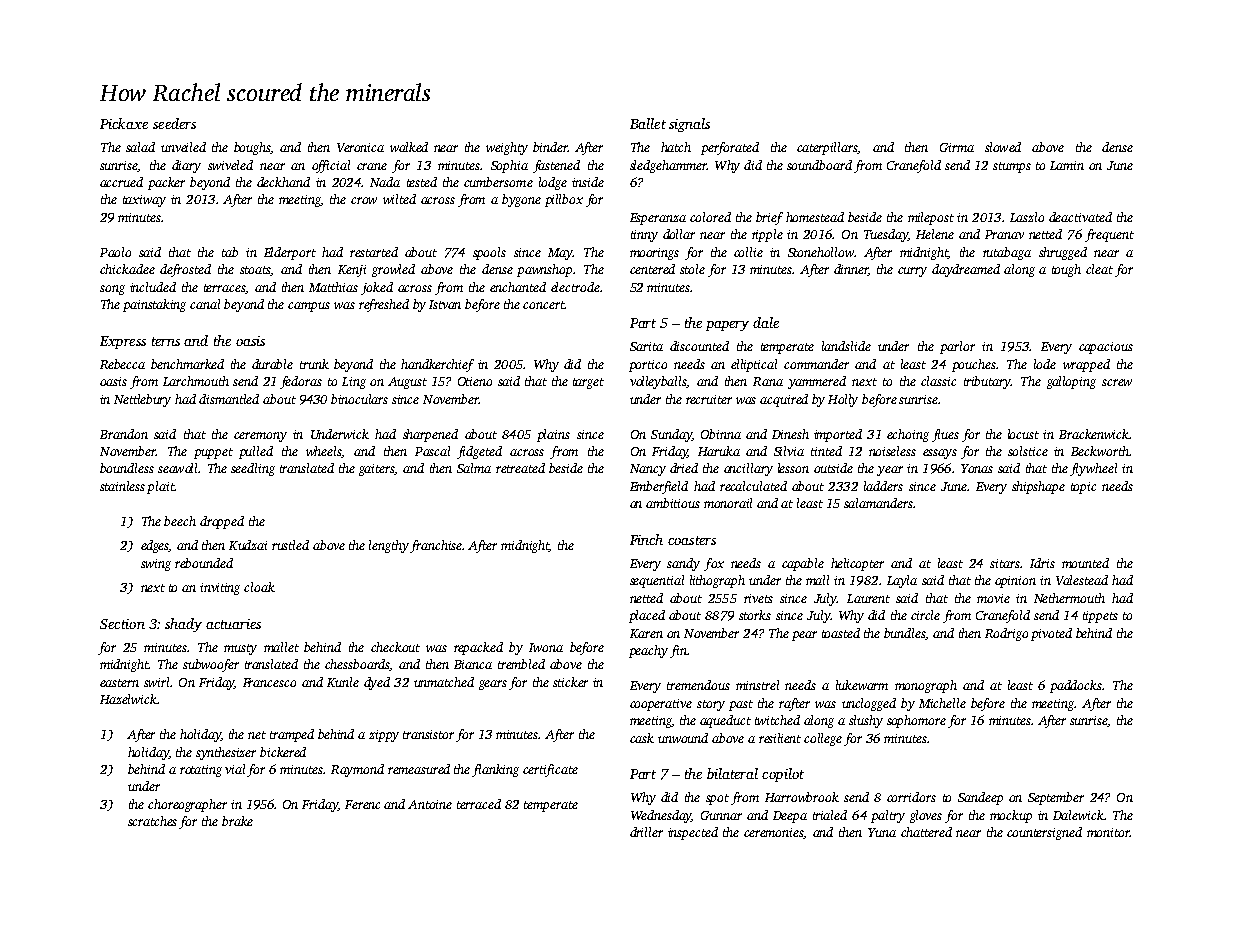  Describe the element at coordinates (252, 148) in the screenshot. I see `boughs` at that location.
